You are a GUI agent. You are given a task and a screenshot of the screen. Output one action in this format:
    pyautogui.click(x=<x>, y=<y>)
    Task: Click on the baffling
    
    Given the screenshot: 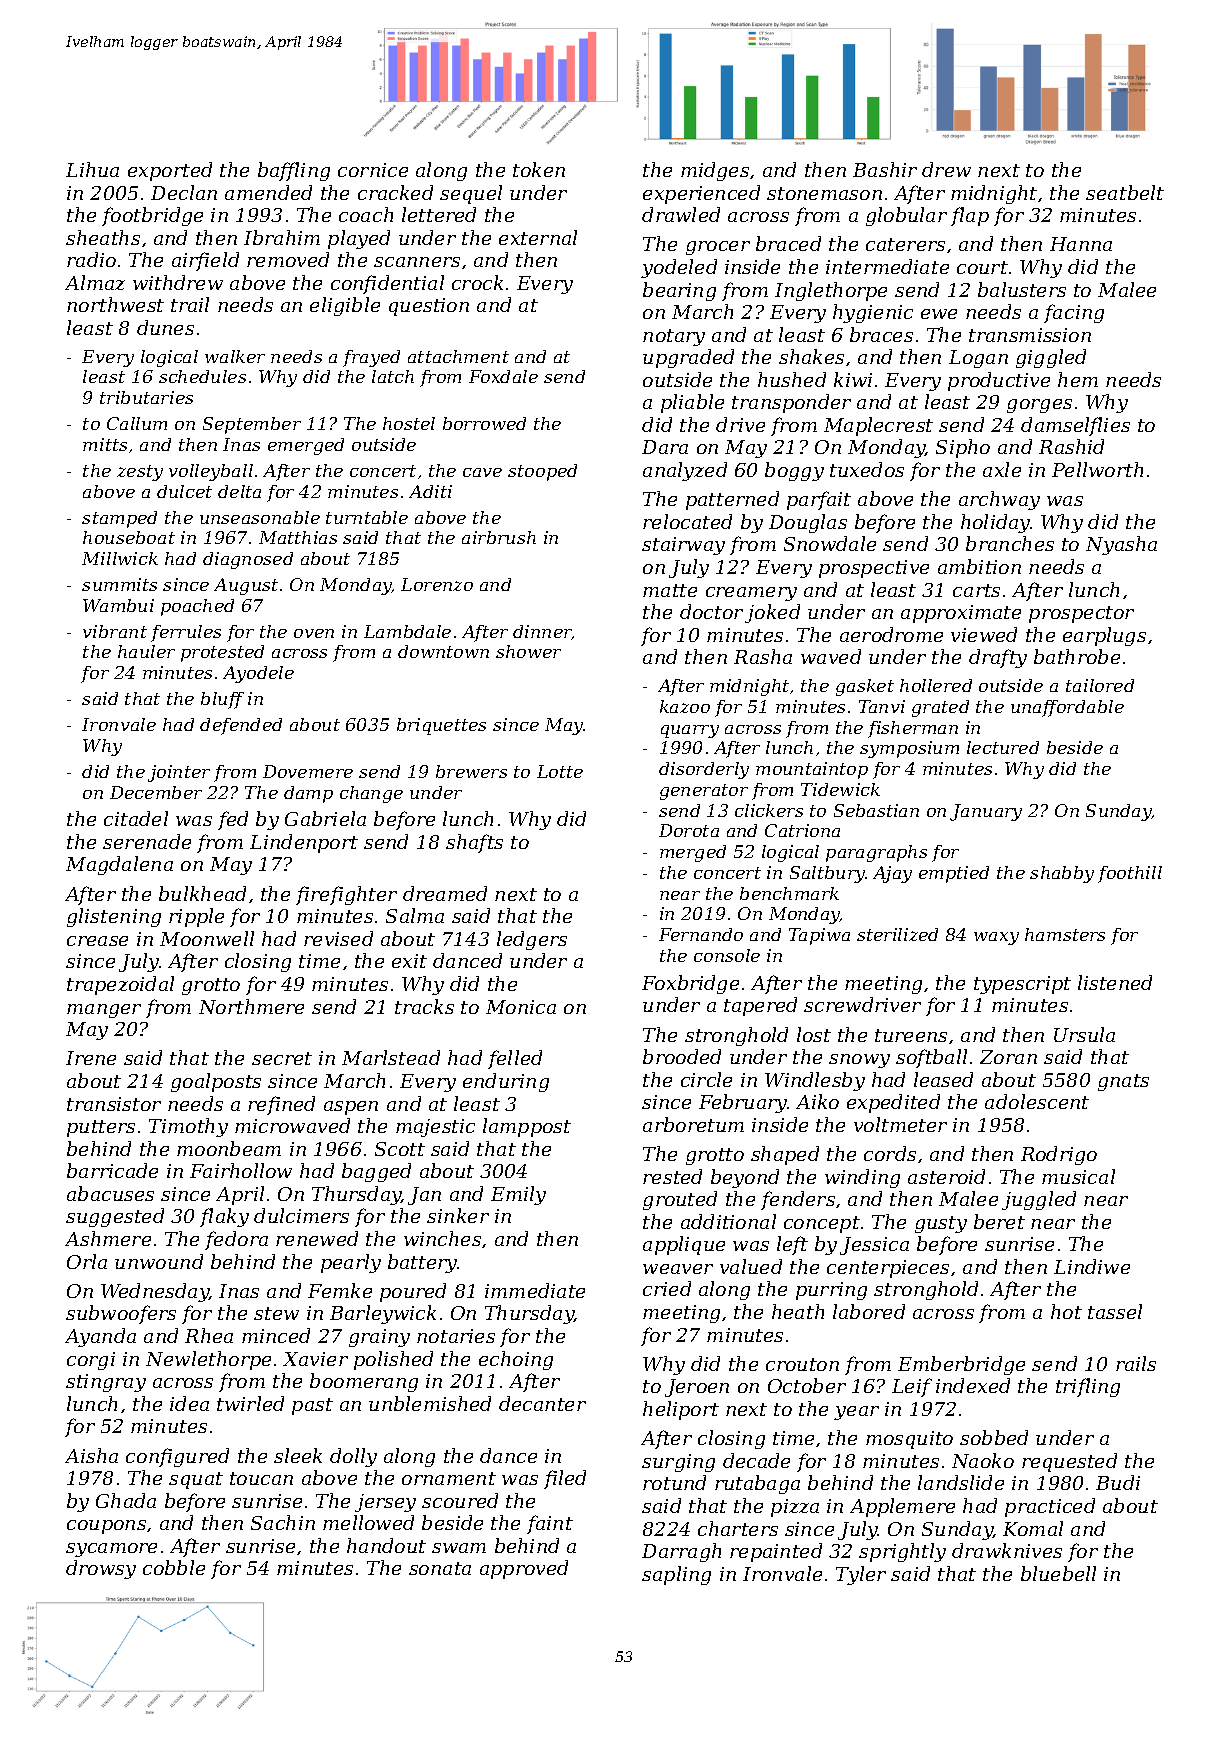 What is the action you would take?
    pyautogui.click(x=294, y=171)
